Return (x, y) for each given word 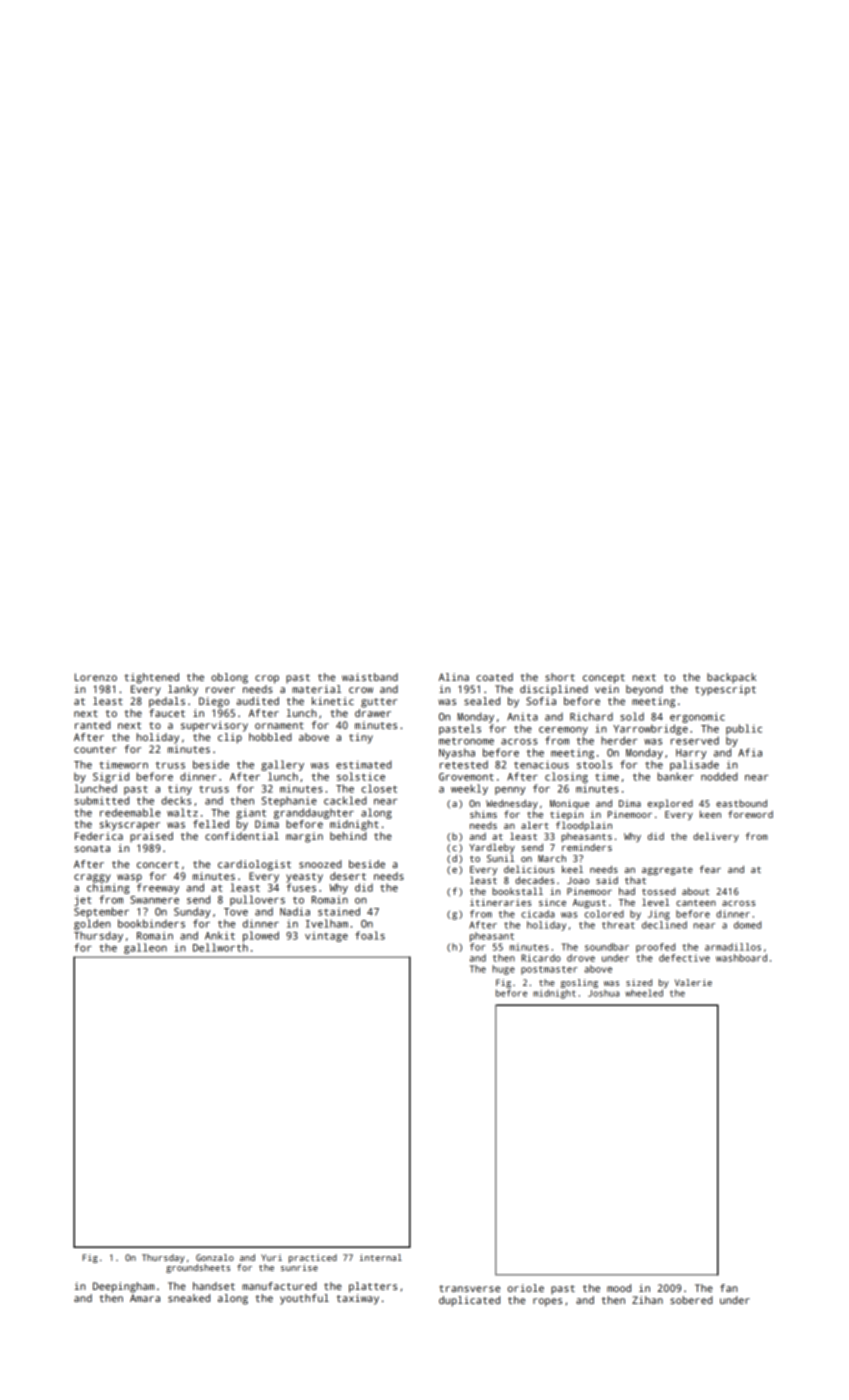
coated (494, 677)
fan (729, 1288)
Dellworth (220, 947)
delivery (716, 837)
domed (747, 925)
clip (230, 738)
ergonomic (697, 717)
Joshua (603, 993)
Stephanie (289, 801)
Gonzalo (215, 1257)
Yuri (271, 1257)
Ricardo (541, 958)
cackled (345, 800)
